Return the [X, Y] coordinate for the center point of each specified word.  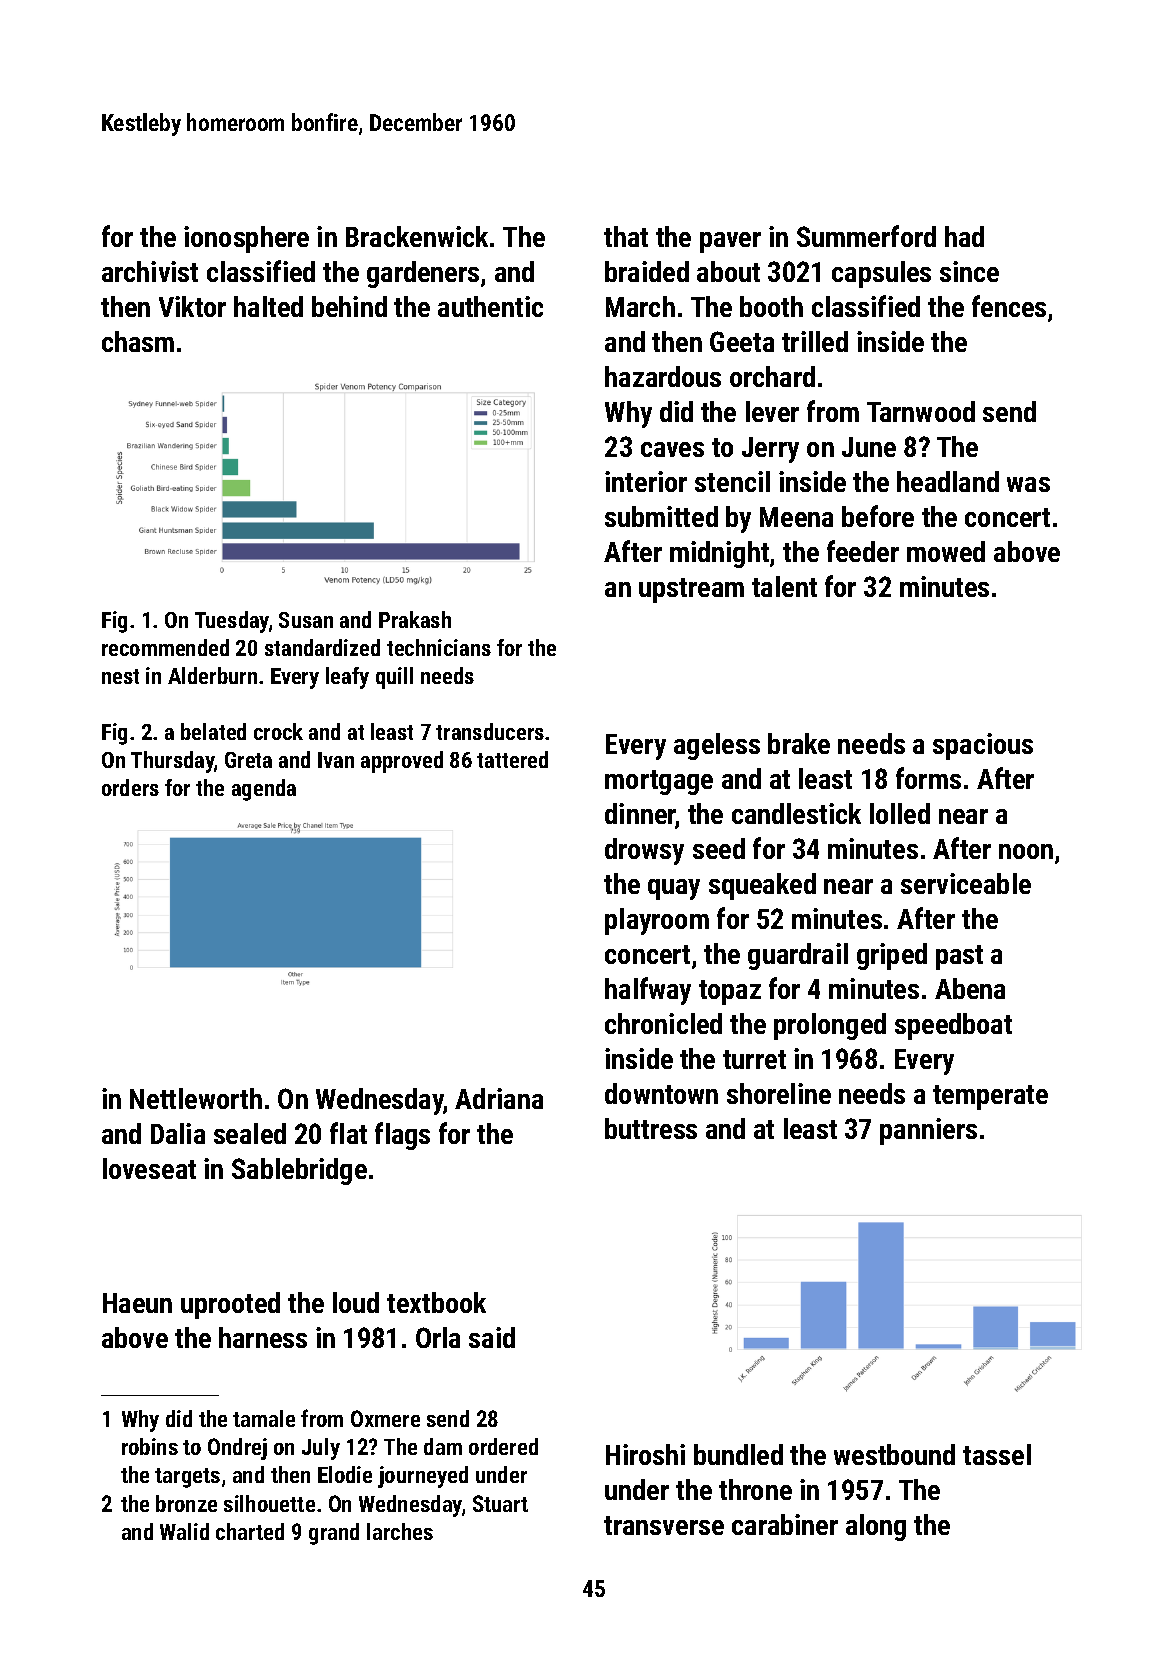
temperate [990, 1097]
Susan [306, 620]
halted [268, 306]
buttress [651, 1128]
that [626, 236]
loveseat [149, 1168]
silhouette [269, 1503]
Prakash [415, 619]
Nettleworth [196, 1098]
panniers [928, 1131]
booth [771, 306]
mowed [946, 551]
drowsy [644, 851]
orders [130, 787]
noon [1026, 851]
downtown [661, 1093]
